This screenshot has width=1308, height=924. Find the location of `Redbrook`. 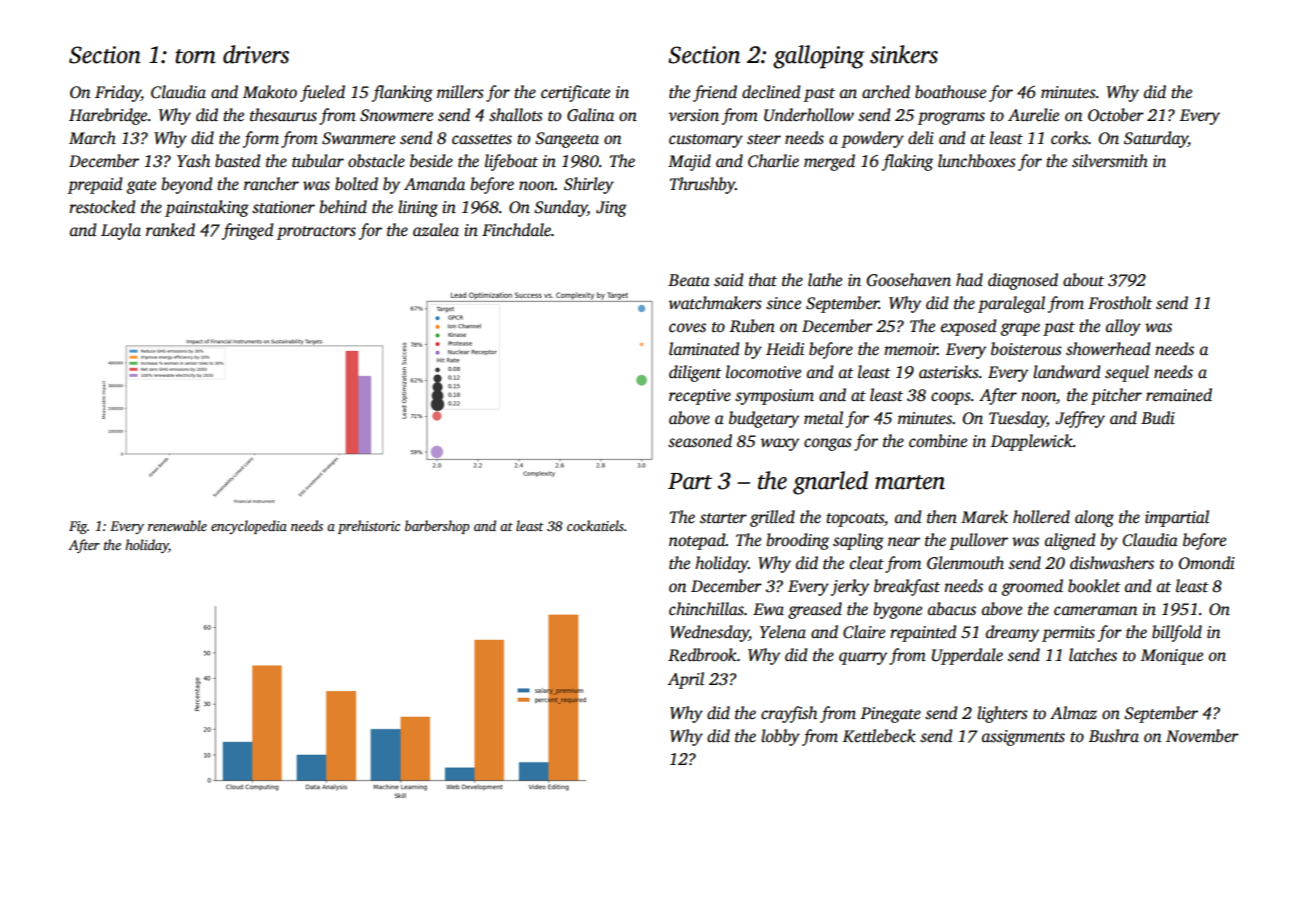

Redbrook is located at coordinates (702, 655).
